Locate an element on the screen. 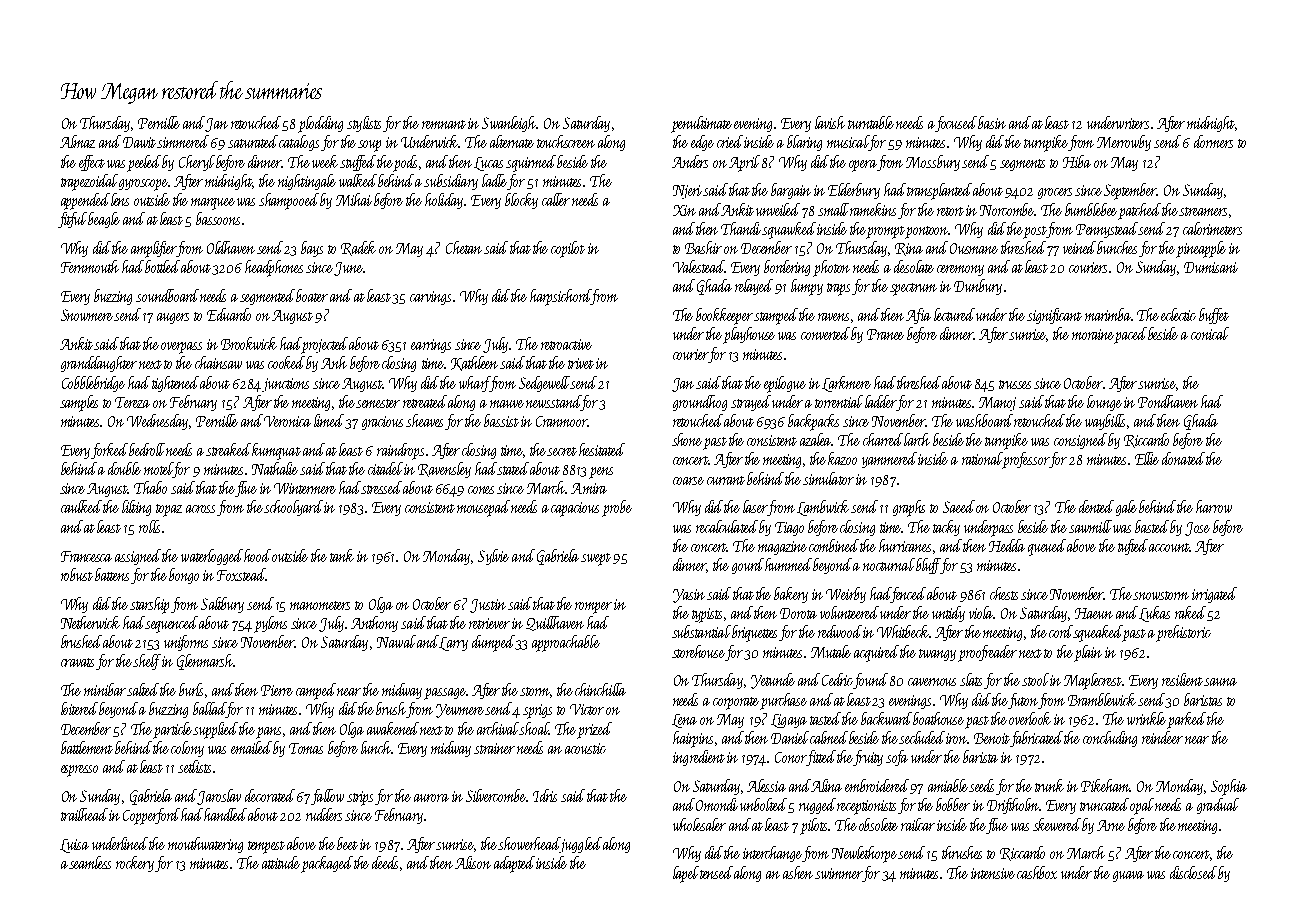 The width and height of the screenshot is (1308, 924). Almaz is located at coordinates (77, 141).
